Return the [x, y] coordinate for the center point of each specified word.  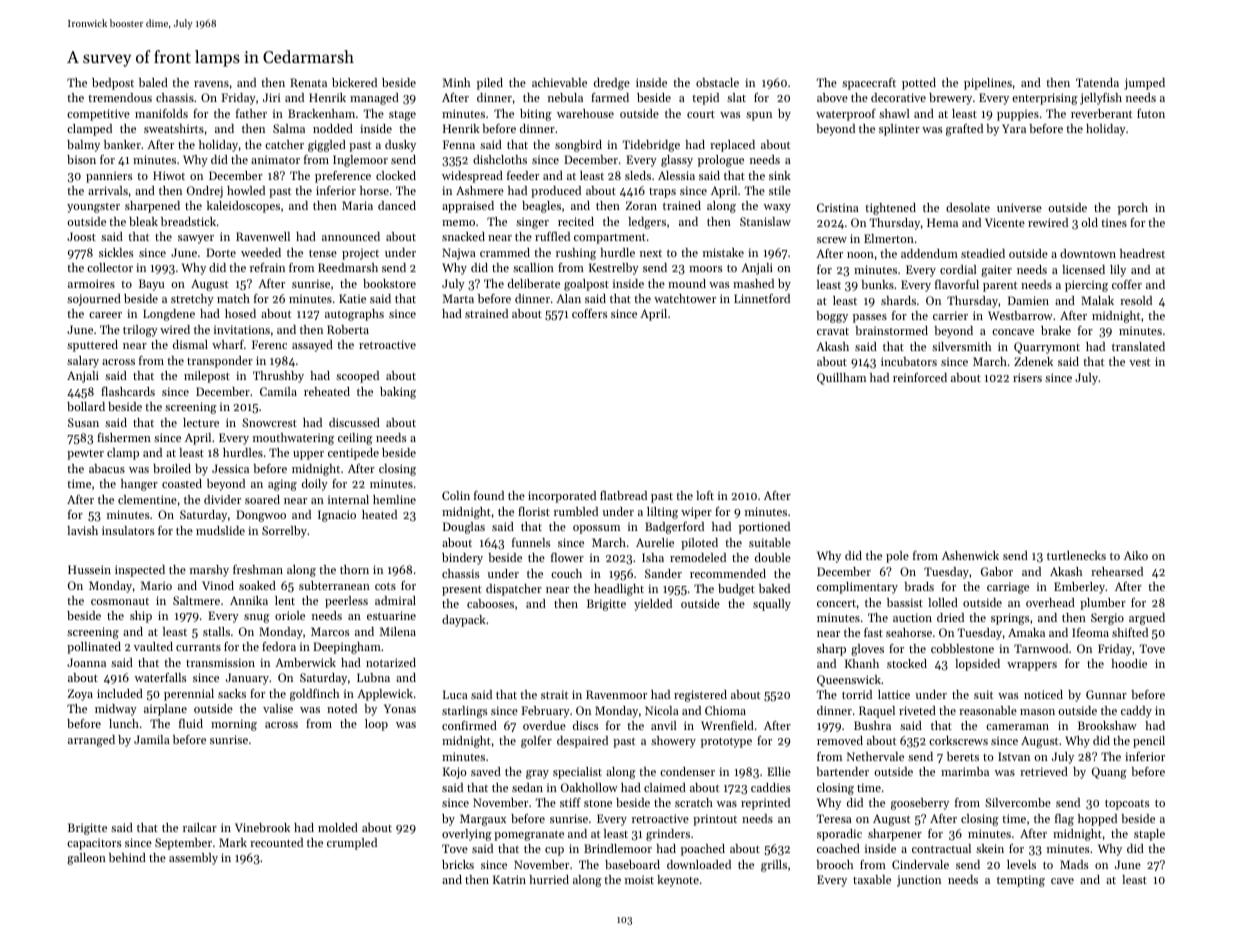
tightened [890, 209]
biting [536, 115]
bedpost [113, 84]
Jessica [230, 468]
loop [376, 725]
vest [1139, 362]
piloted [699, 544]
